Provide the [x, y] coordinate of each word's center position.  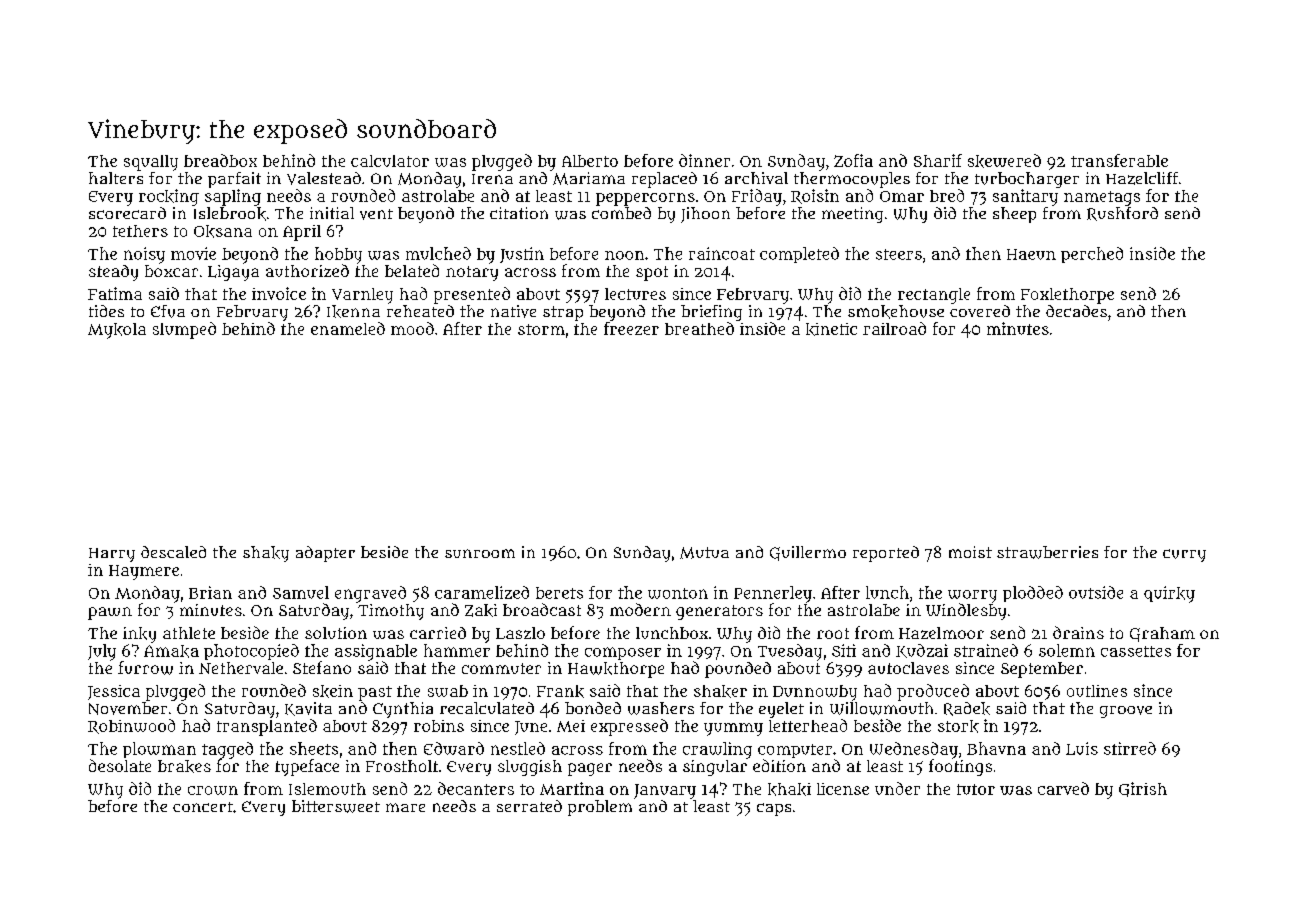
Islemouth [327, 789]
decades [1076, 311]
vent [376, 214]
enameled [348, 328]
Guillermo [808, 553]
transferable [1119, 160]
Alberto [590, 161]
